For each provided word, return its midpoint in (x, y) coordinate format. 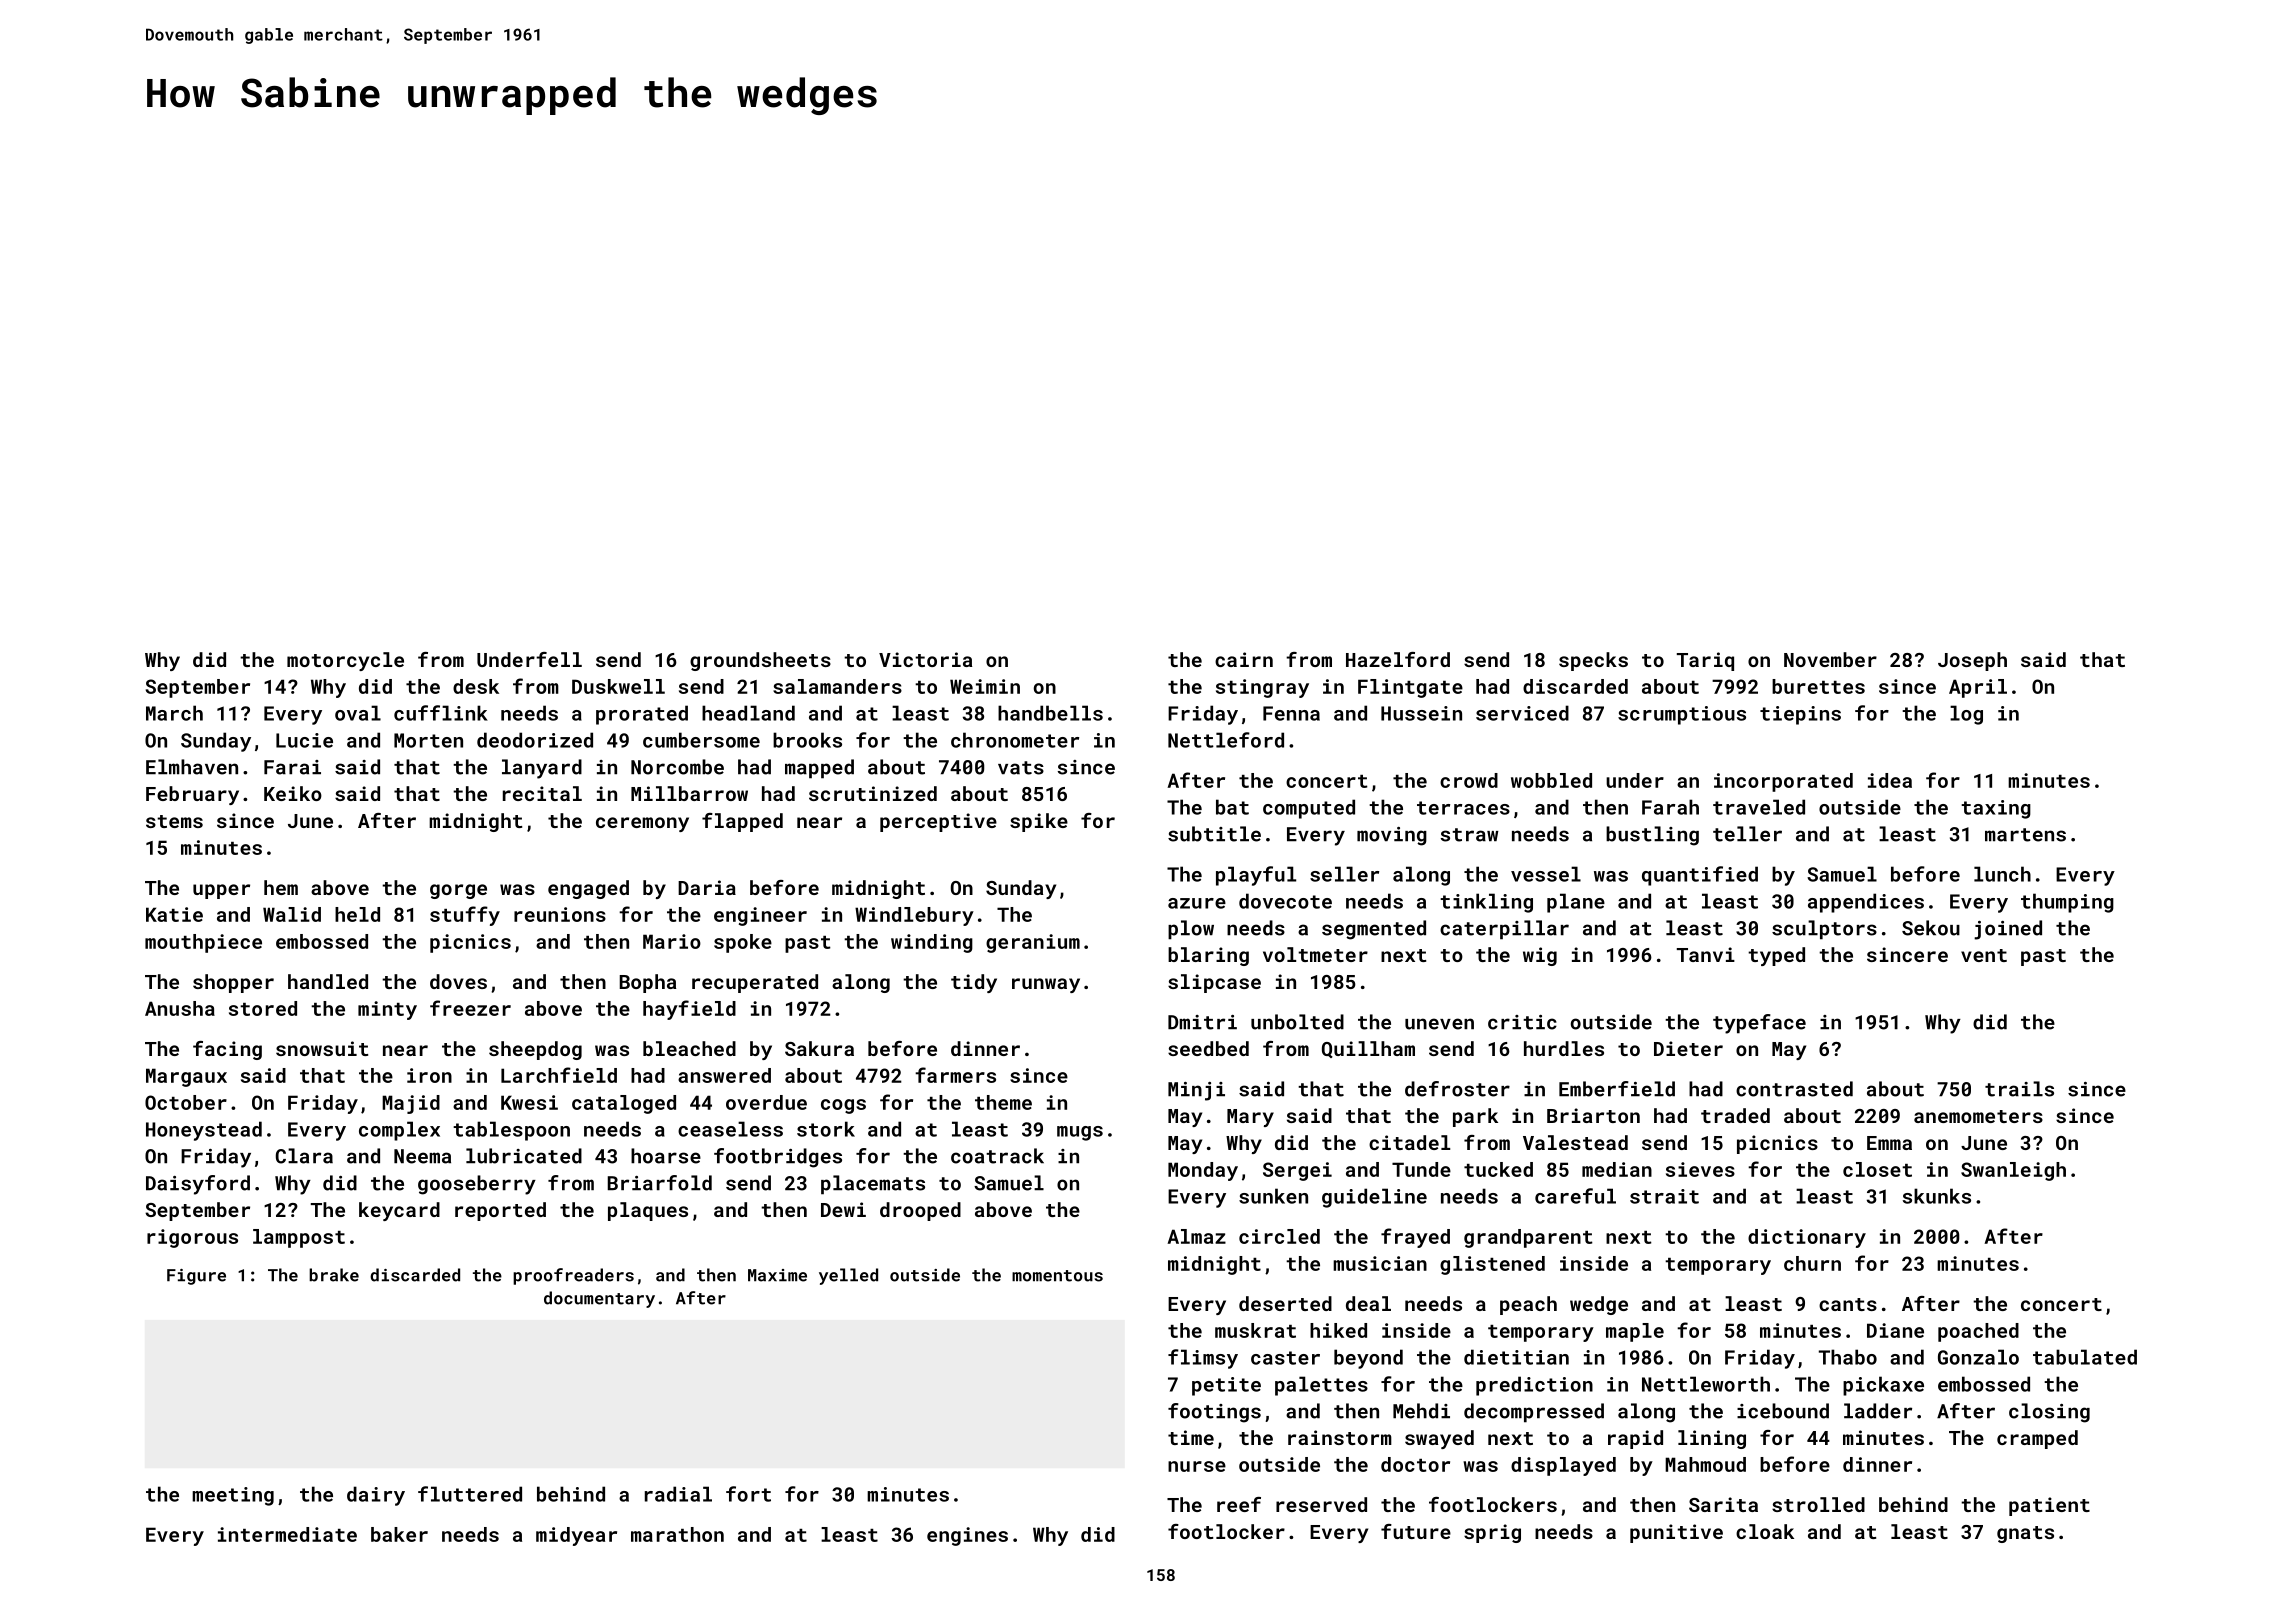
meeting (233, 1496)
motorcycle (345, 661)
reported (500, 1211)
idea (1890, 780)
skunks (1937, 1196)
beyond (1368, 1359)
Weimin (985, 686)
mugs (1080, 1133)
